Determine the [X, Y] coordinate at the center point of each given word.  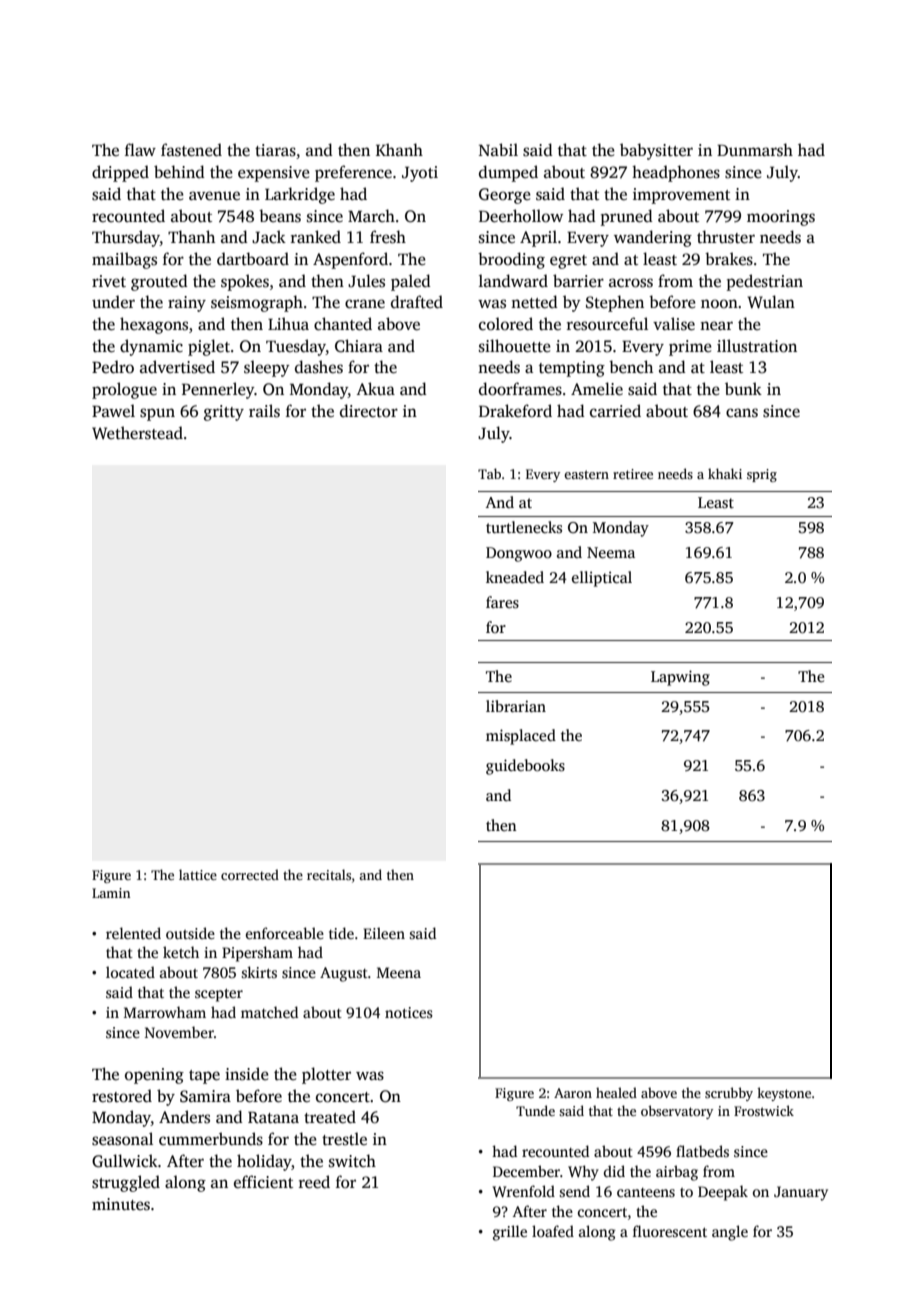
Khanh [399, 149]
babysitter [656, 151]
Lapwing [680, 678]
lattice [198, 874]
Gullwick [125, 1161]
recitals [329, 874]
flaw [140, 149]
